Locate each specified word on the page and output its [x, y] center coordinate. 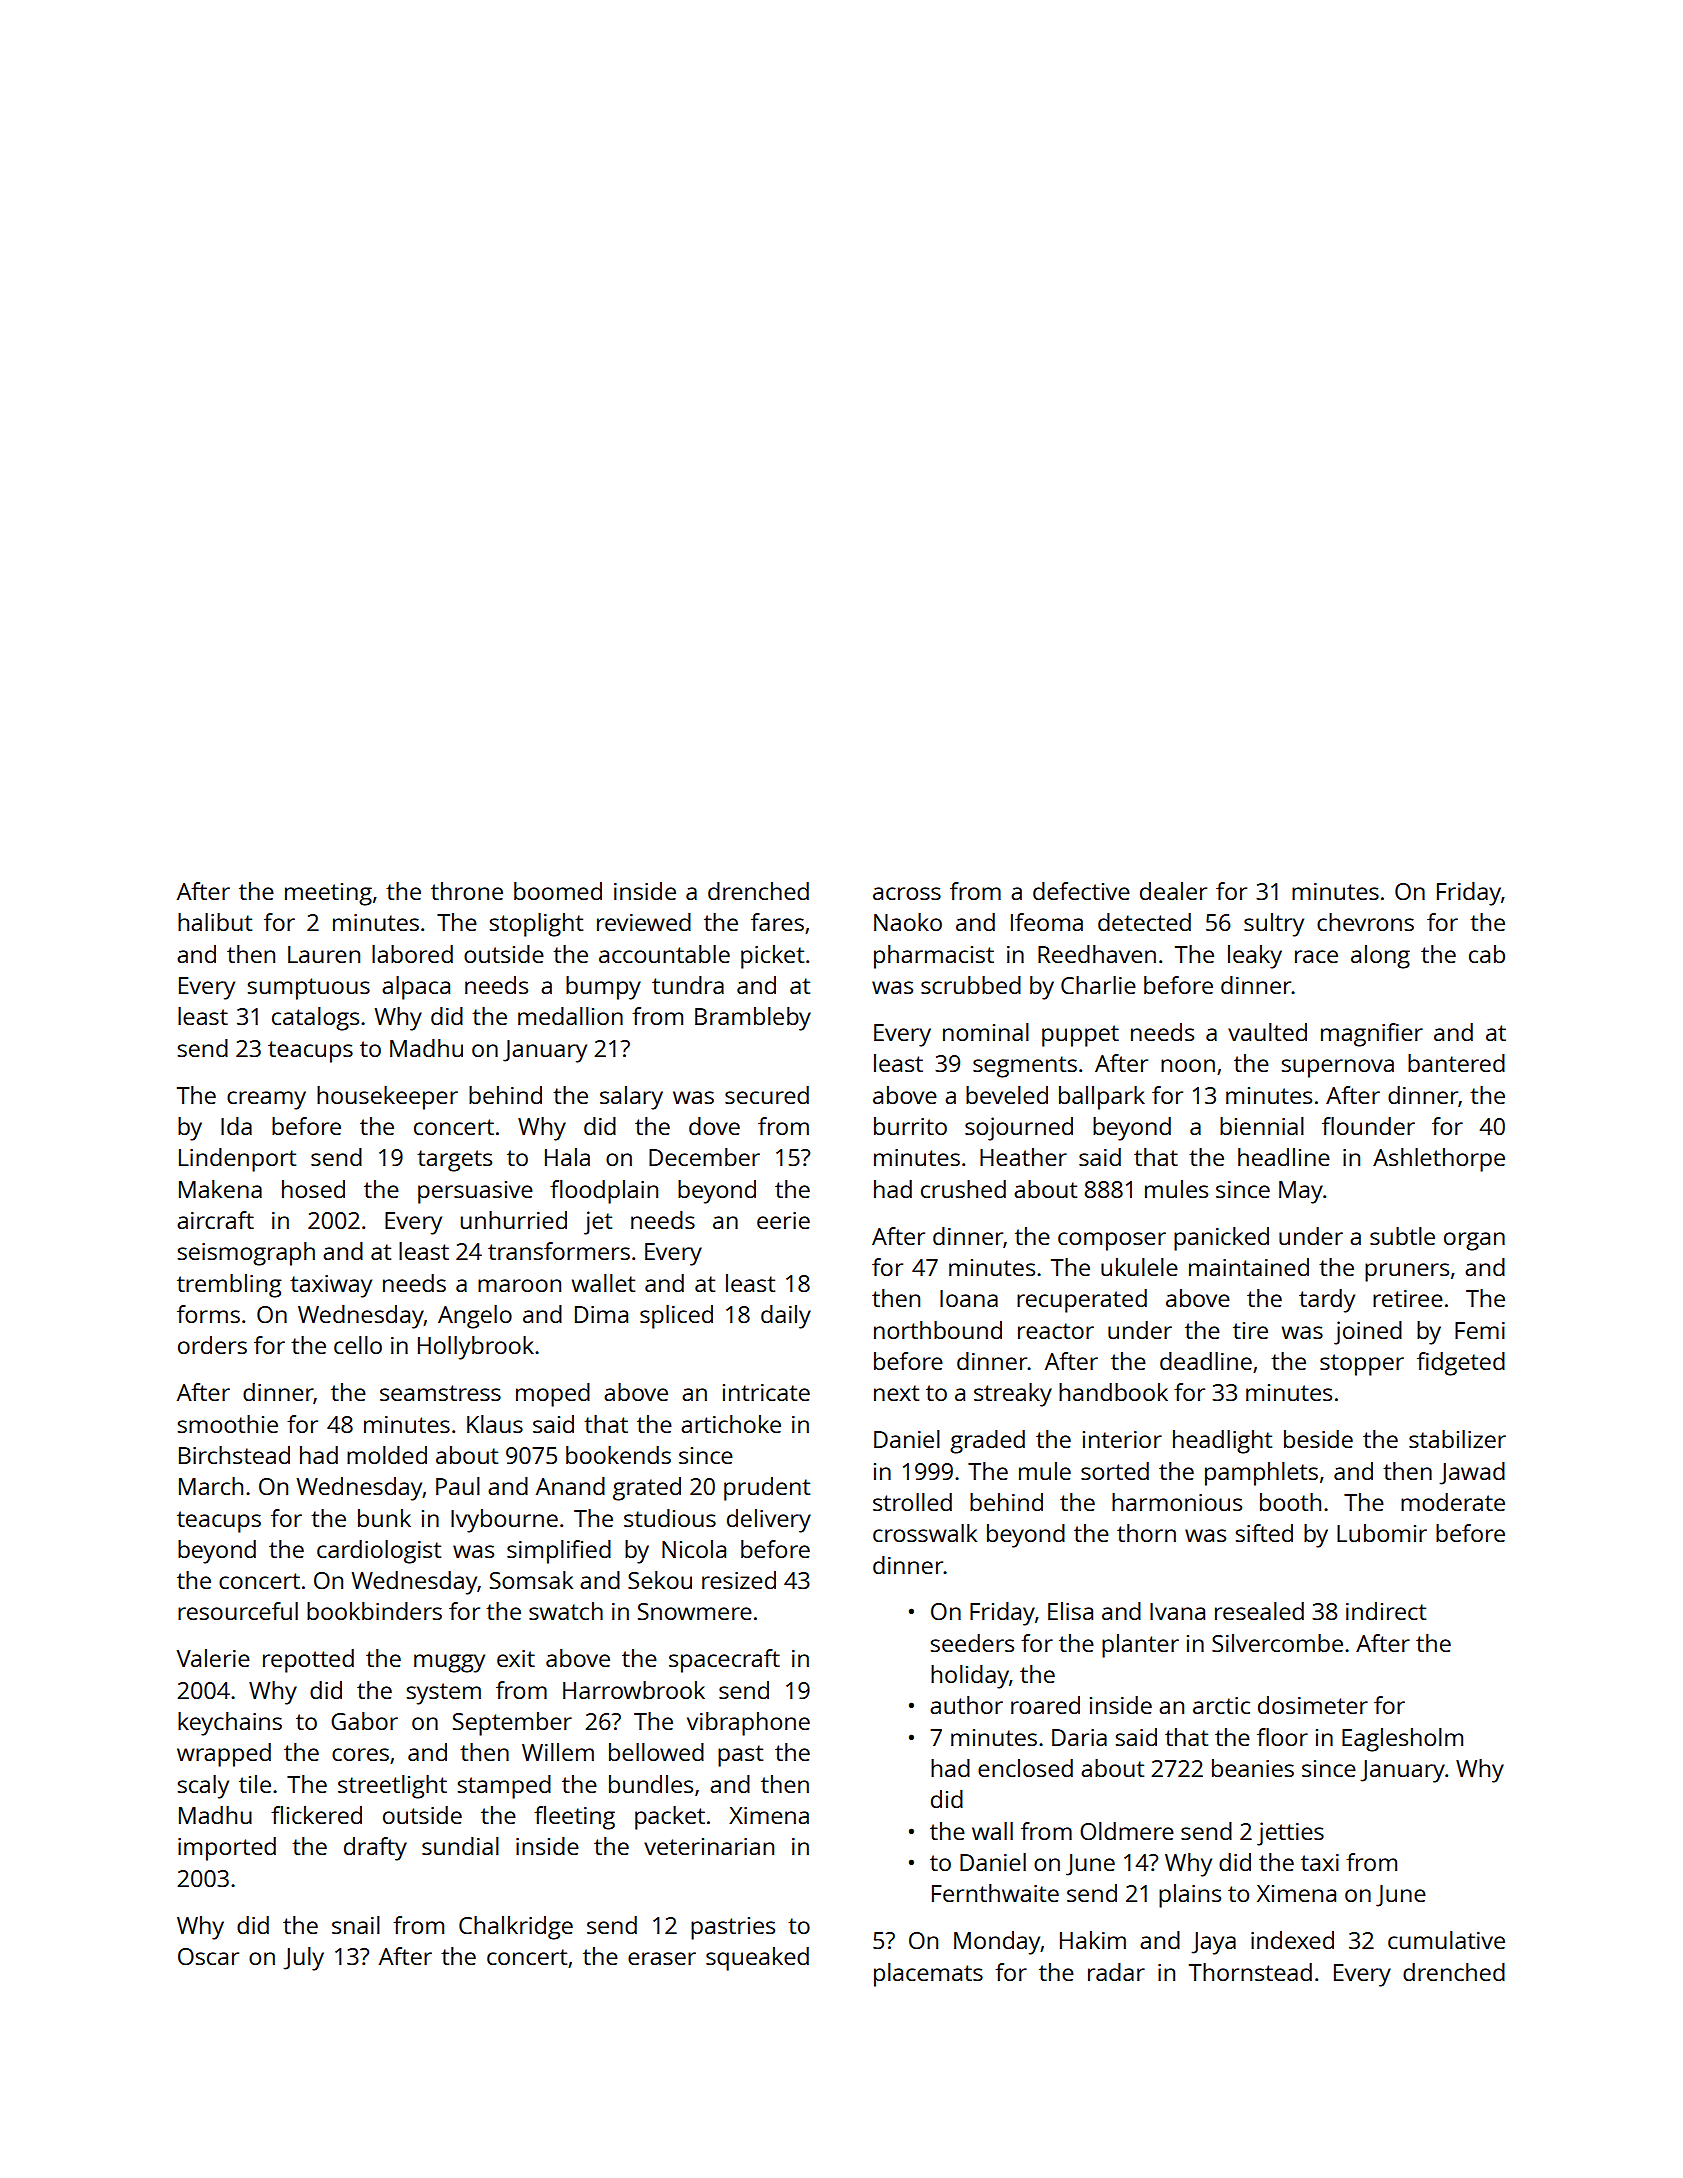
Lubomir [1382, 1533]
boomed [558, 891]
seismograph [246, 1254]
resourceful [238, 1611]
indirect [1386, 1611]
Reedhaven [1097, 954]
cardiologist [379, 1552]
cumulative [1446, 1940]
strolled [912, 1502]
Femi [1480, 1330]
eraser [662, 1958]
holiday [970, 1677]
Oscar [208, 1956]
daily [786, 1317]
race [1316, 956]
